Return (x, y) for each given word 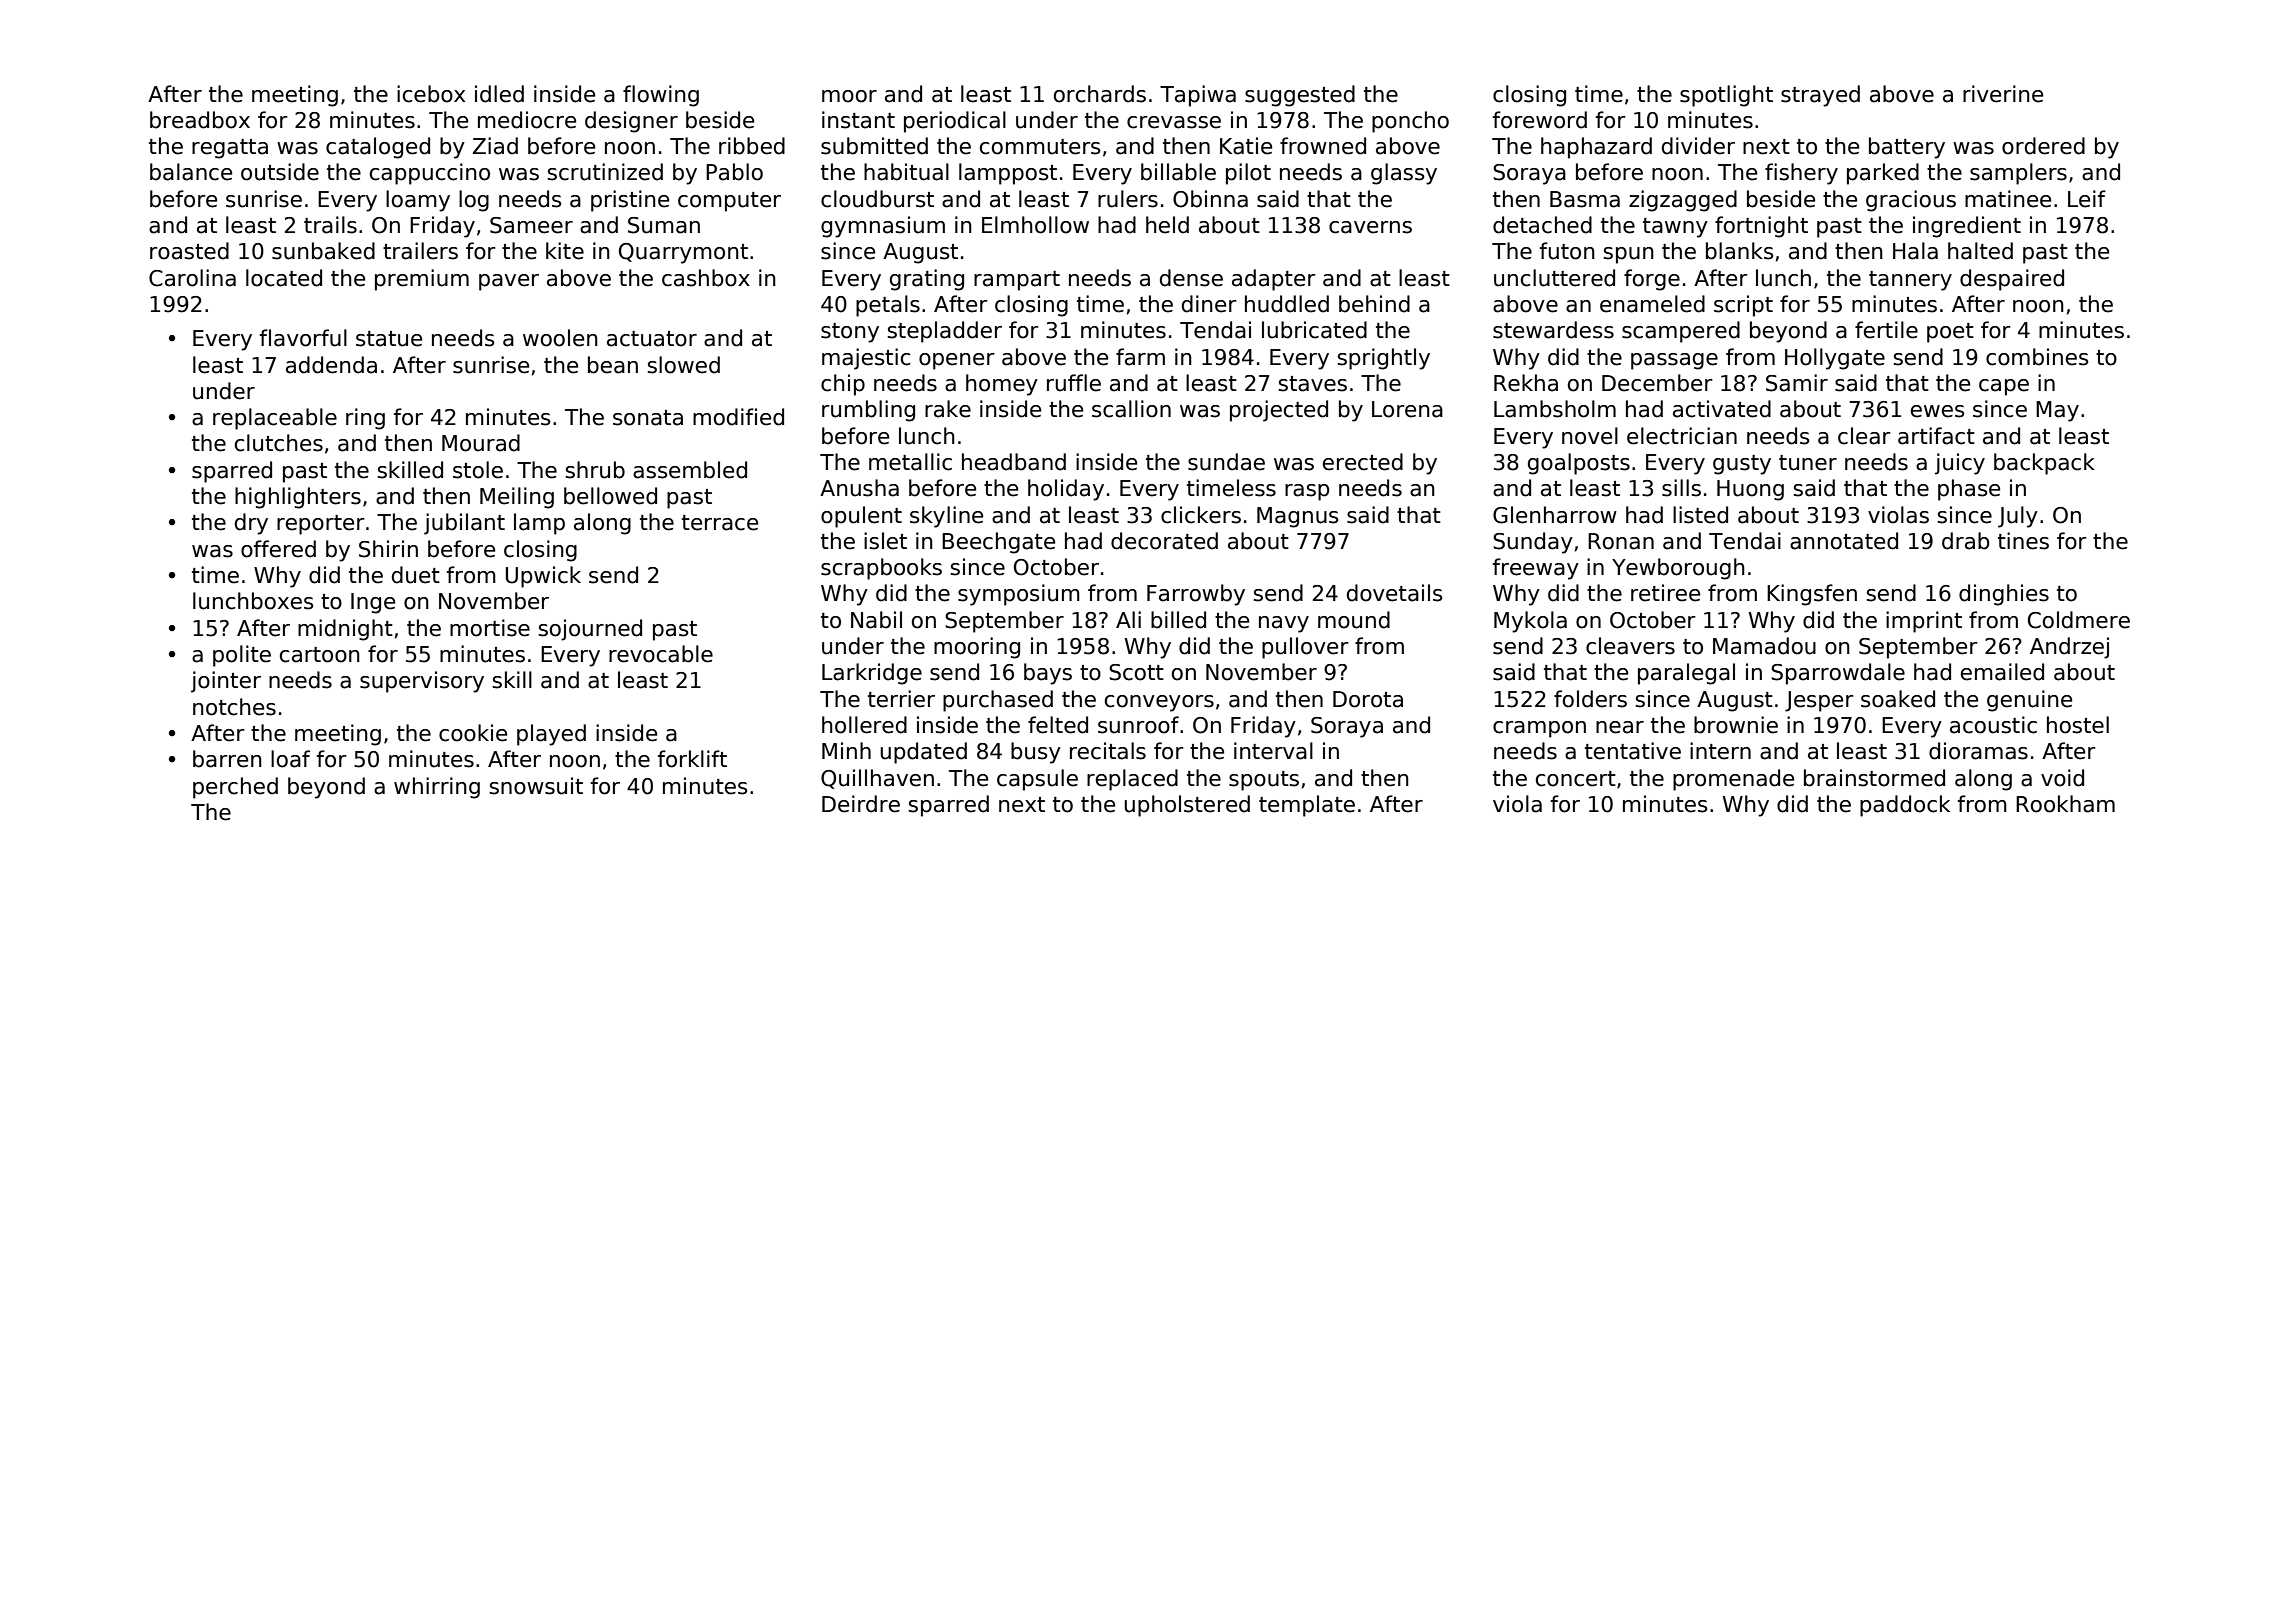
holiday (1066, 490)
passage (1674, 361)
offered (278, 549)
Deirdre (861, 804)
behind (1374, 304)
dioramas (1978, 751)
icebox (431, 94)
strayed (1820, 96)
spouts (1264, 781)
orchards (1100, 94)
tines (2023, 541)
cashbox (706, 278)
